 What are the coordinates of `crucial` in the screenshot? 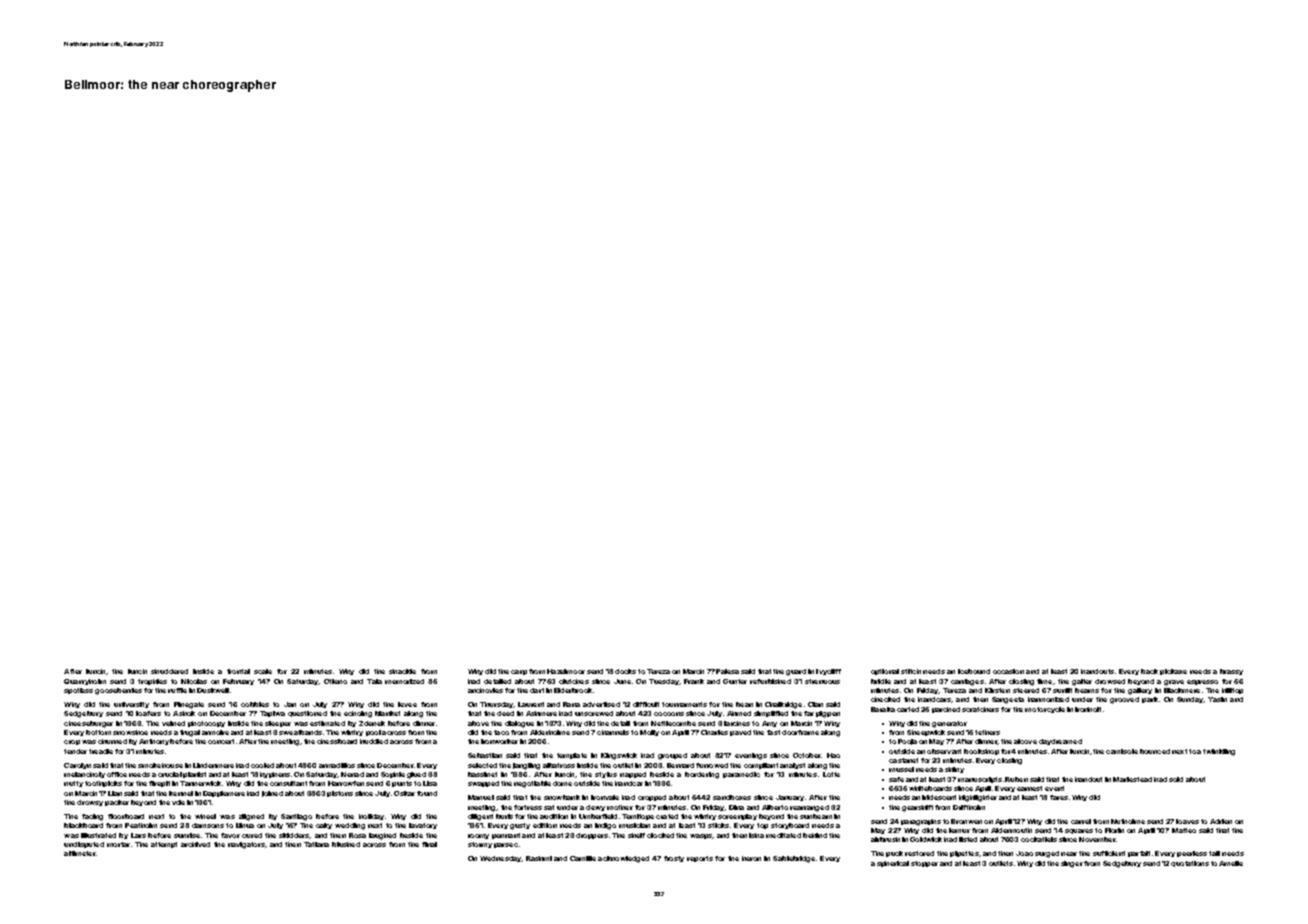 It's located at (170, 774).
